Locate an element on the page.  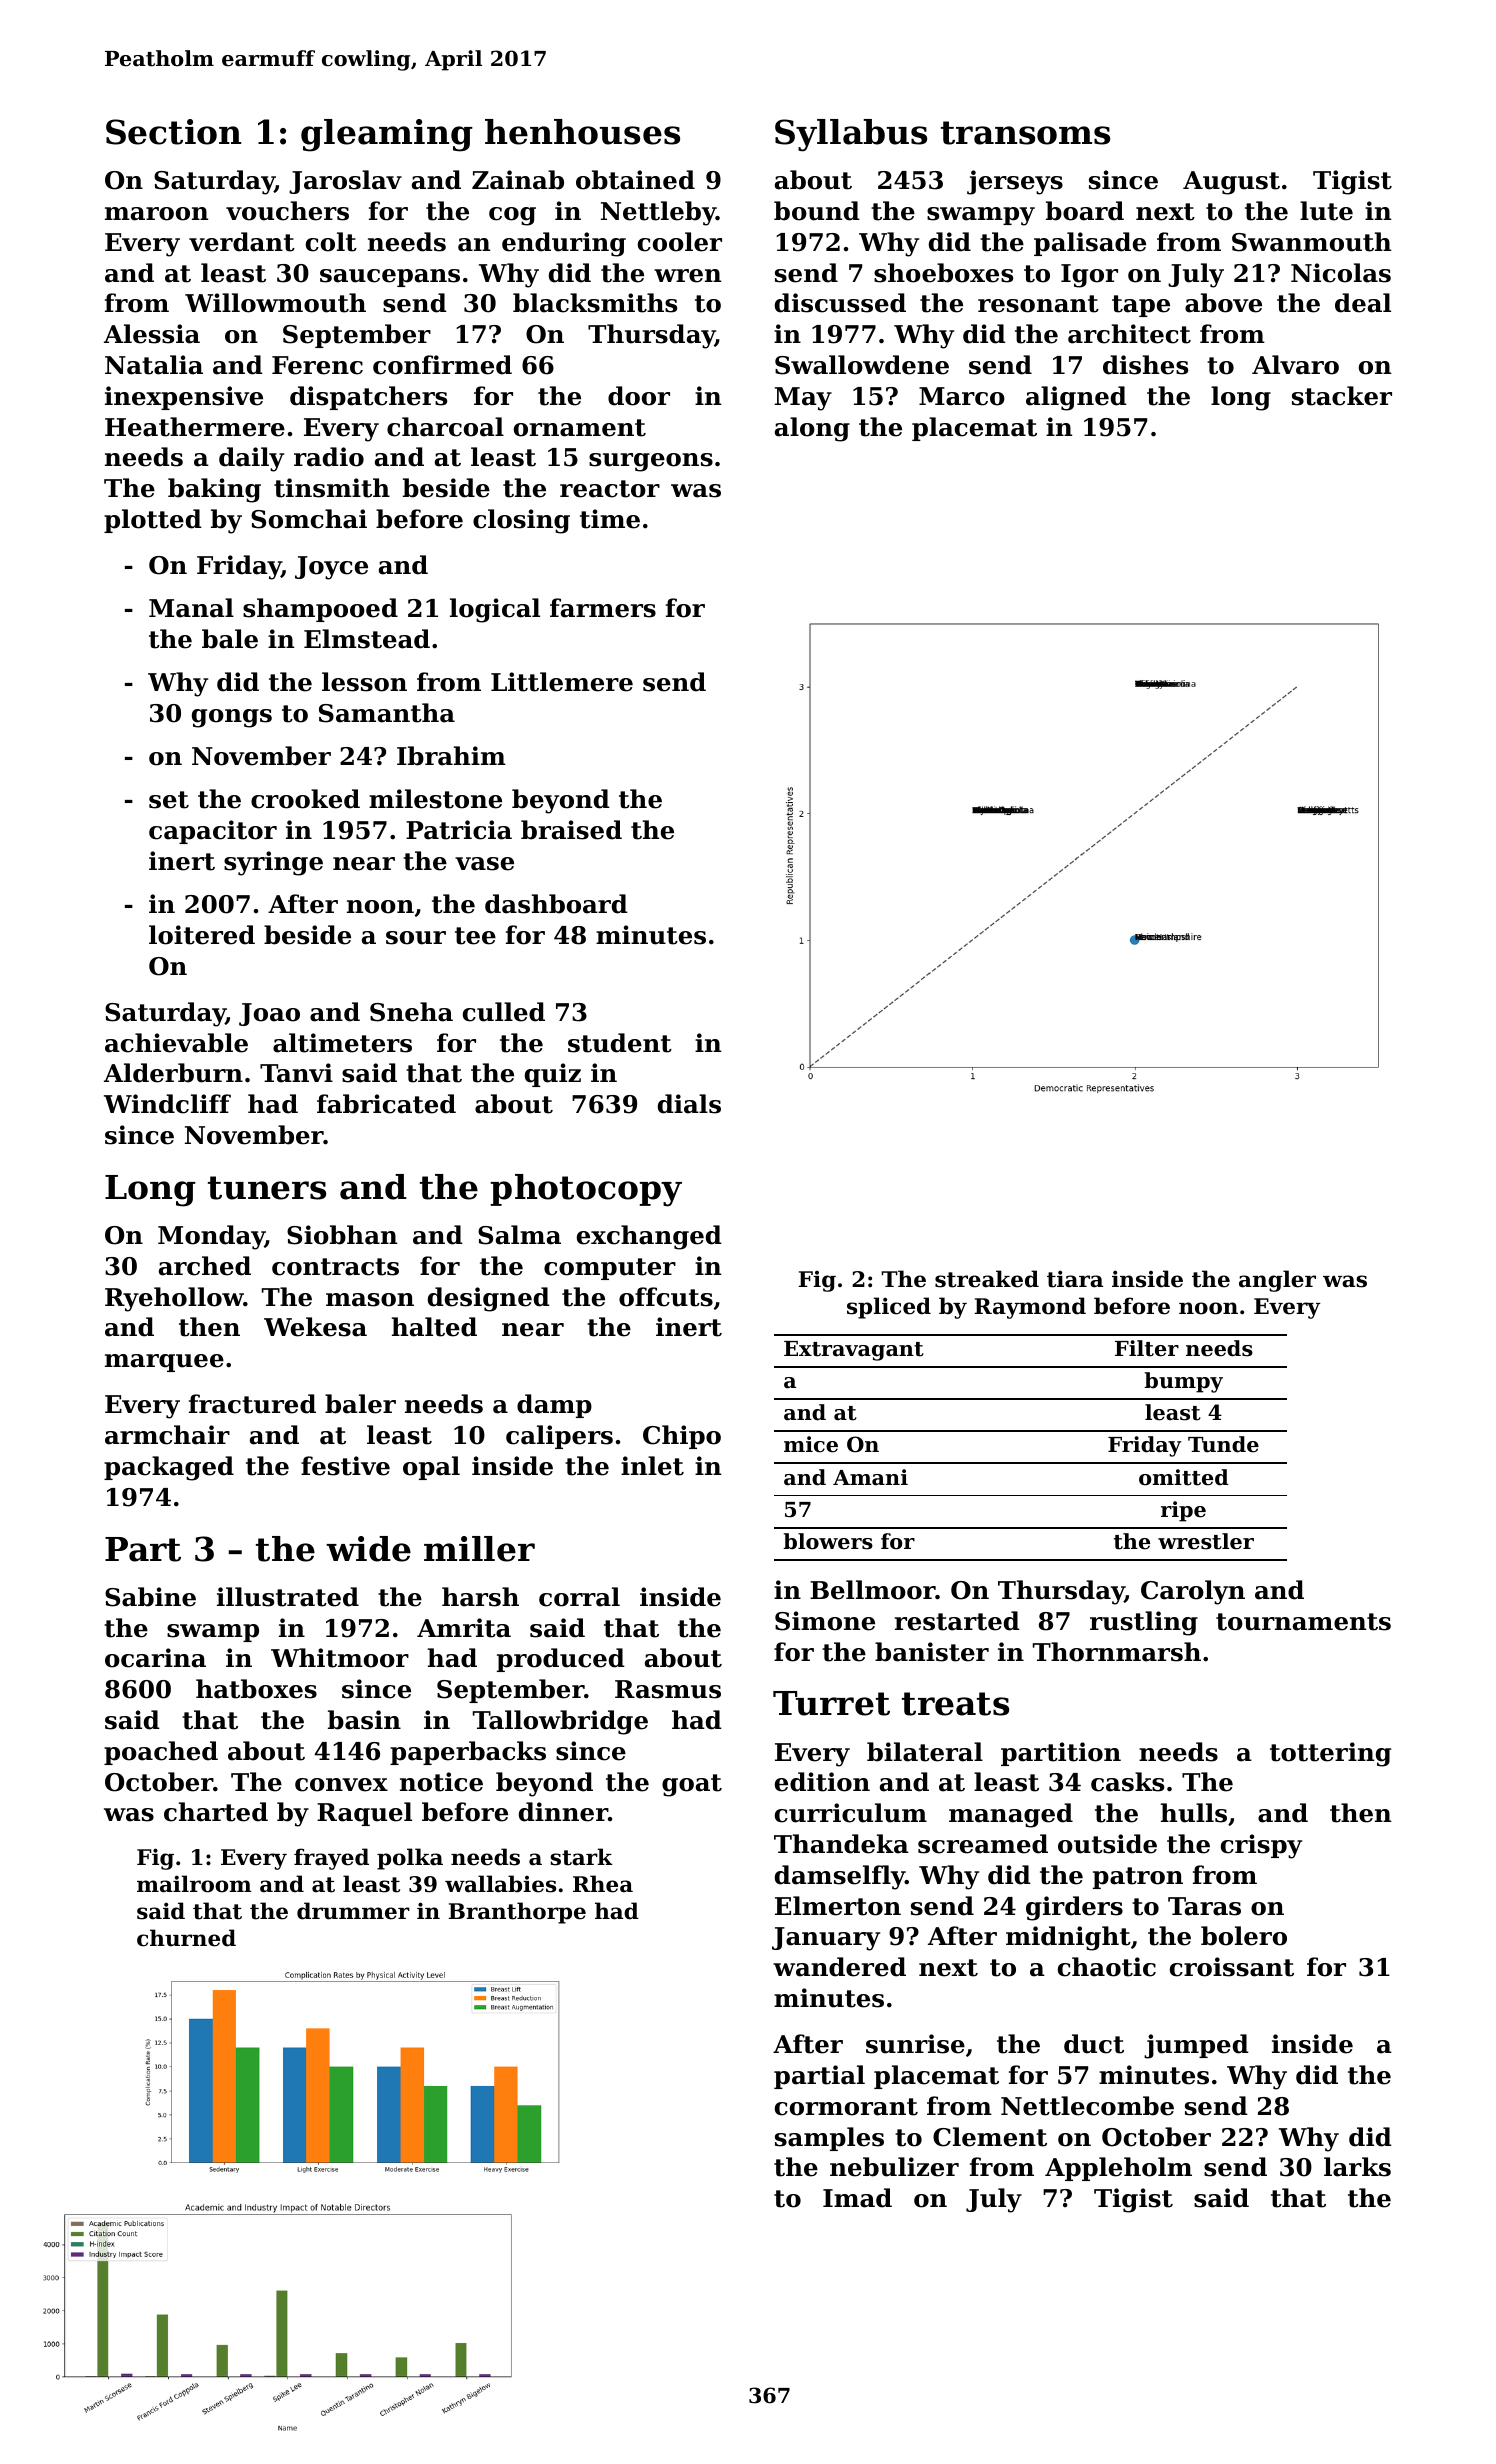
Syllabus is located at coordinates (851, 135).
